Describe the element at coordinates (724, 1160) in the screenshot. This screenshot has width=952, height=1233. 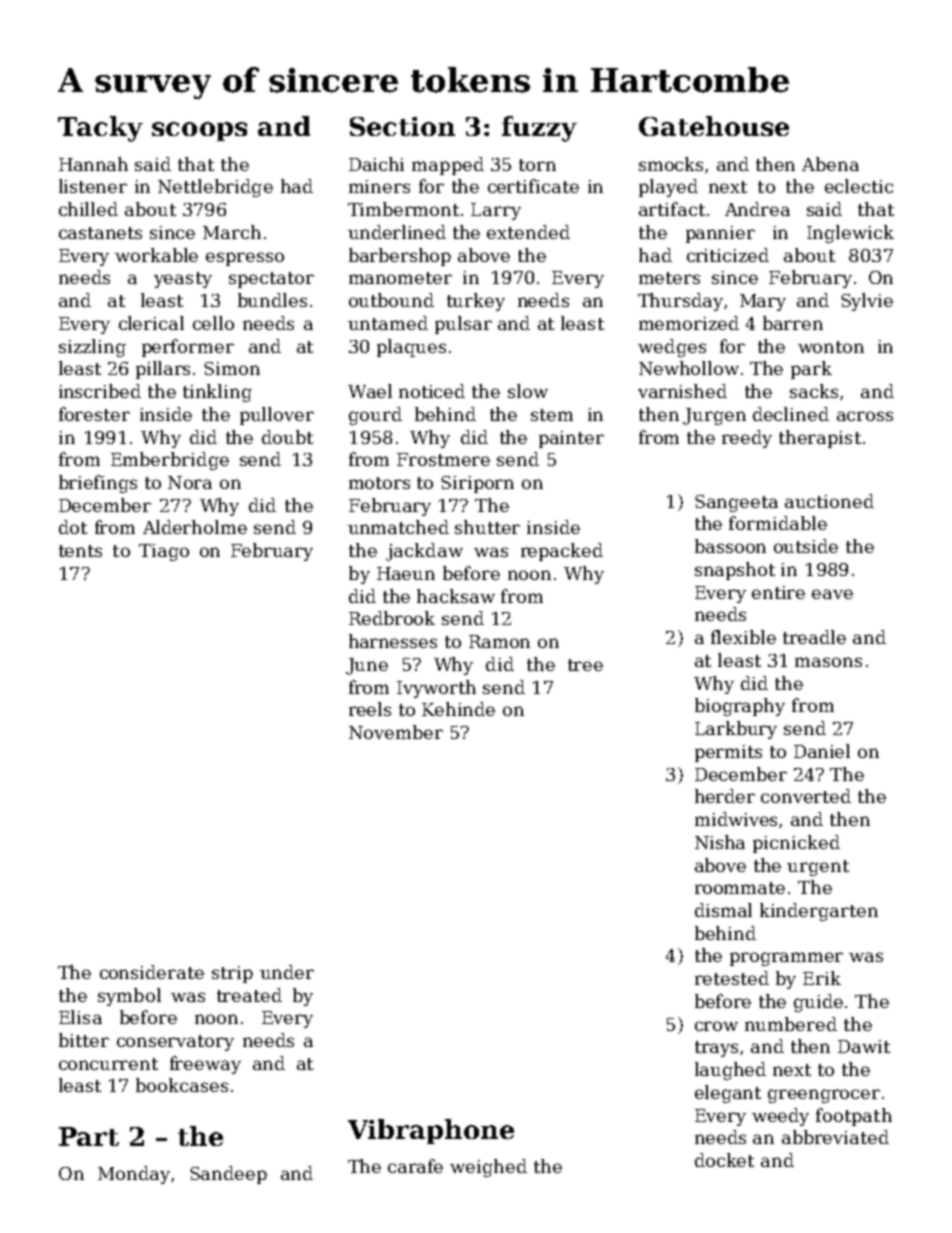
I see `docket` at that location.
